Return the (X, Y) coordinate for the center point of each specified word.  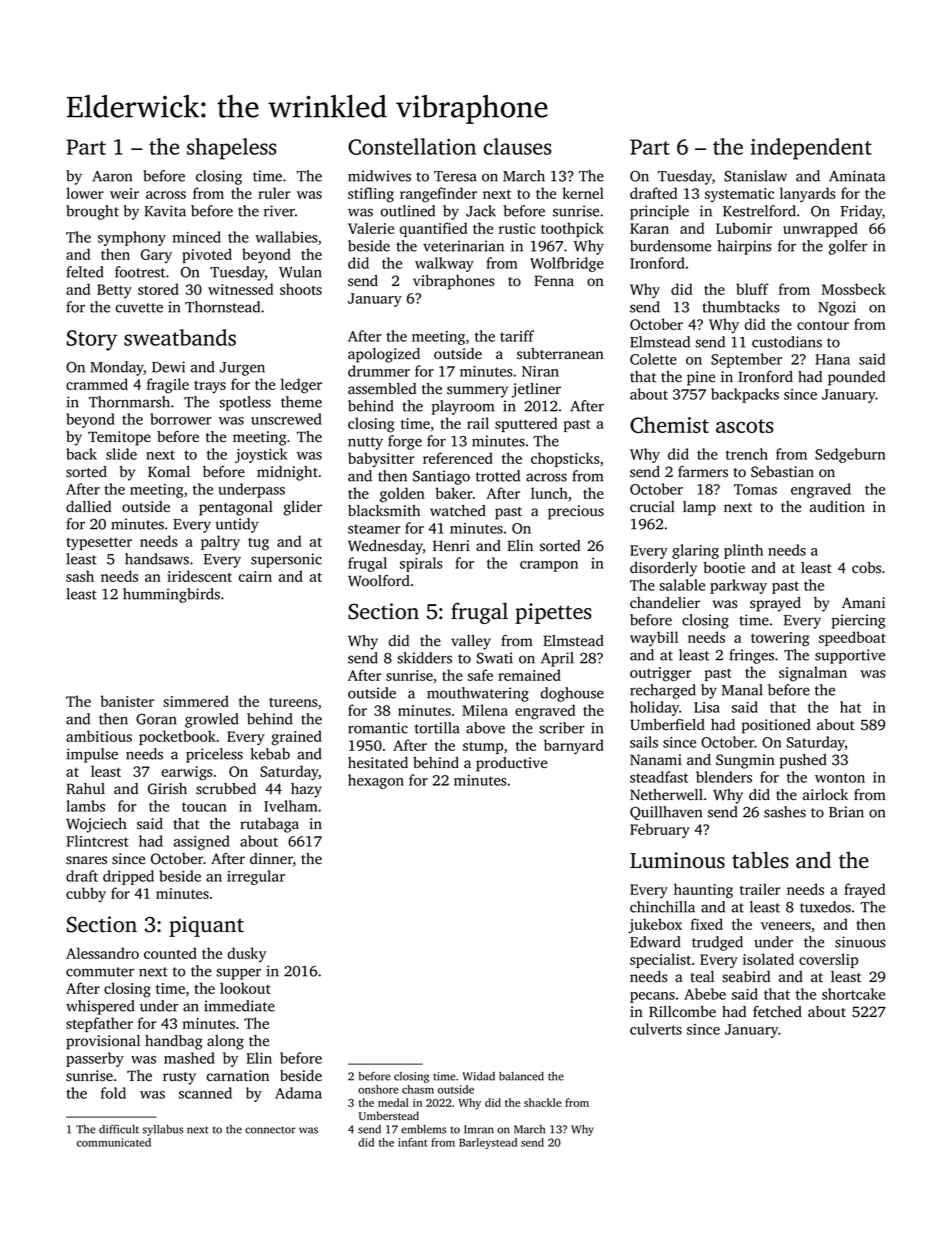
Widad (478, 1076)
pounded (856, 378)
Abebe (705, 994)
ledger (301, 386)
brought (92, 212)
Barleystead (488, 1143)
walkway (444, 264)
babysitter (381, 459)
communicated (114, 1142)
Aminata (857, 176)
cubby (86, 894)
